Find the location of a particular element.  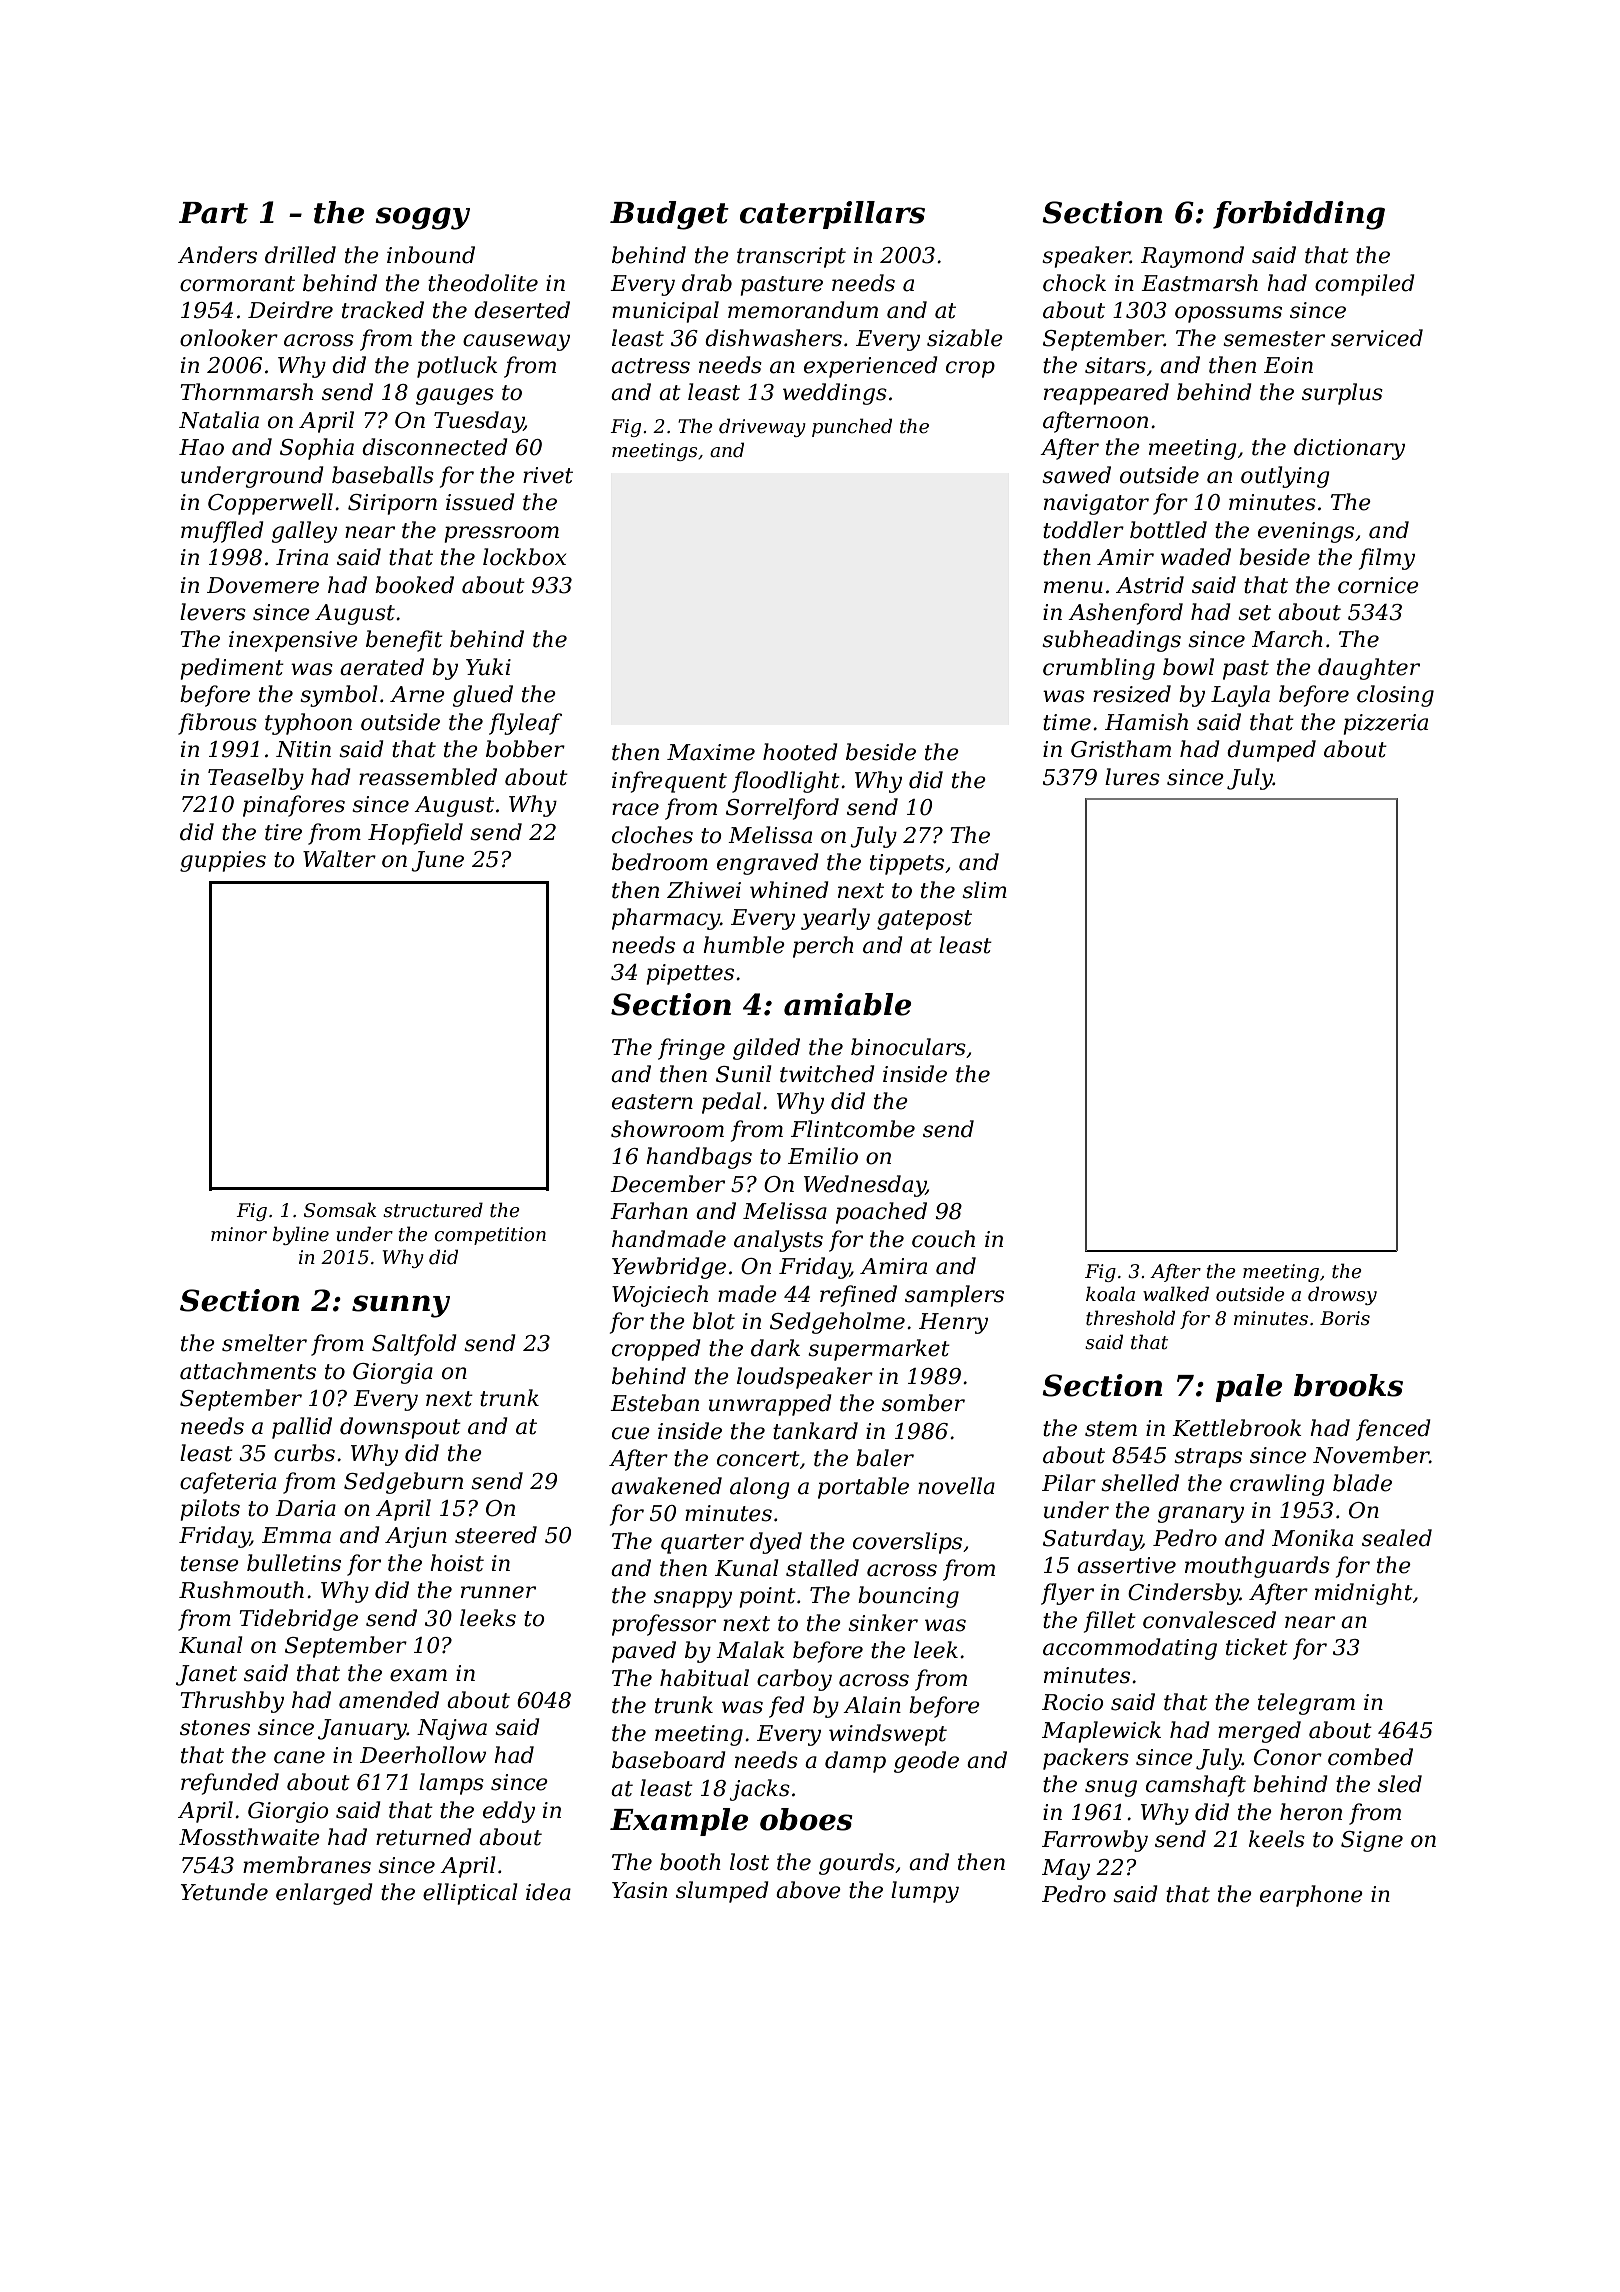

Boris is located at coordinates (1345, 1318).
